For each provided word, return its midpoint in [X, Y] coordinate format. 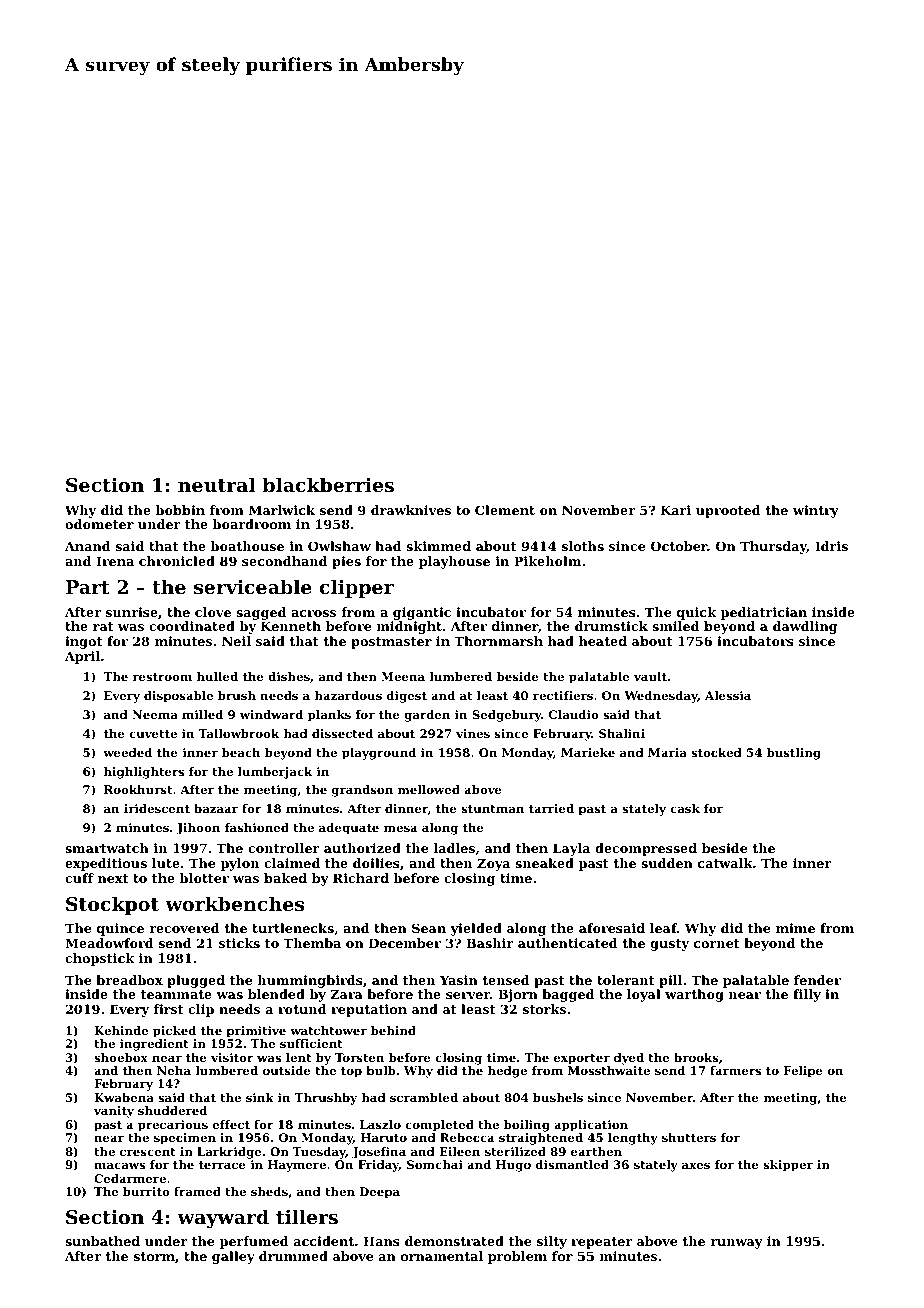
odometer [99, 524]
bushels [558, 1097]
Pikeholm [547, 561]
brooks [696, 1057]
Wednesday [661, 697]
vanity [114, 1112]
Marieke [588, 752]
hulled [217, 676]
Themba [312, 943]
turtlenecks [293, 928]
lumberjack [275, 773]
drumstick [611, 626]
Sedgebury [507, 716]
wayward [223, 1218]
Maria [667, 752]
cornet [717, 943]
